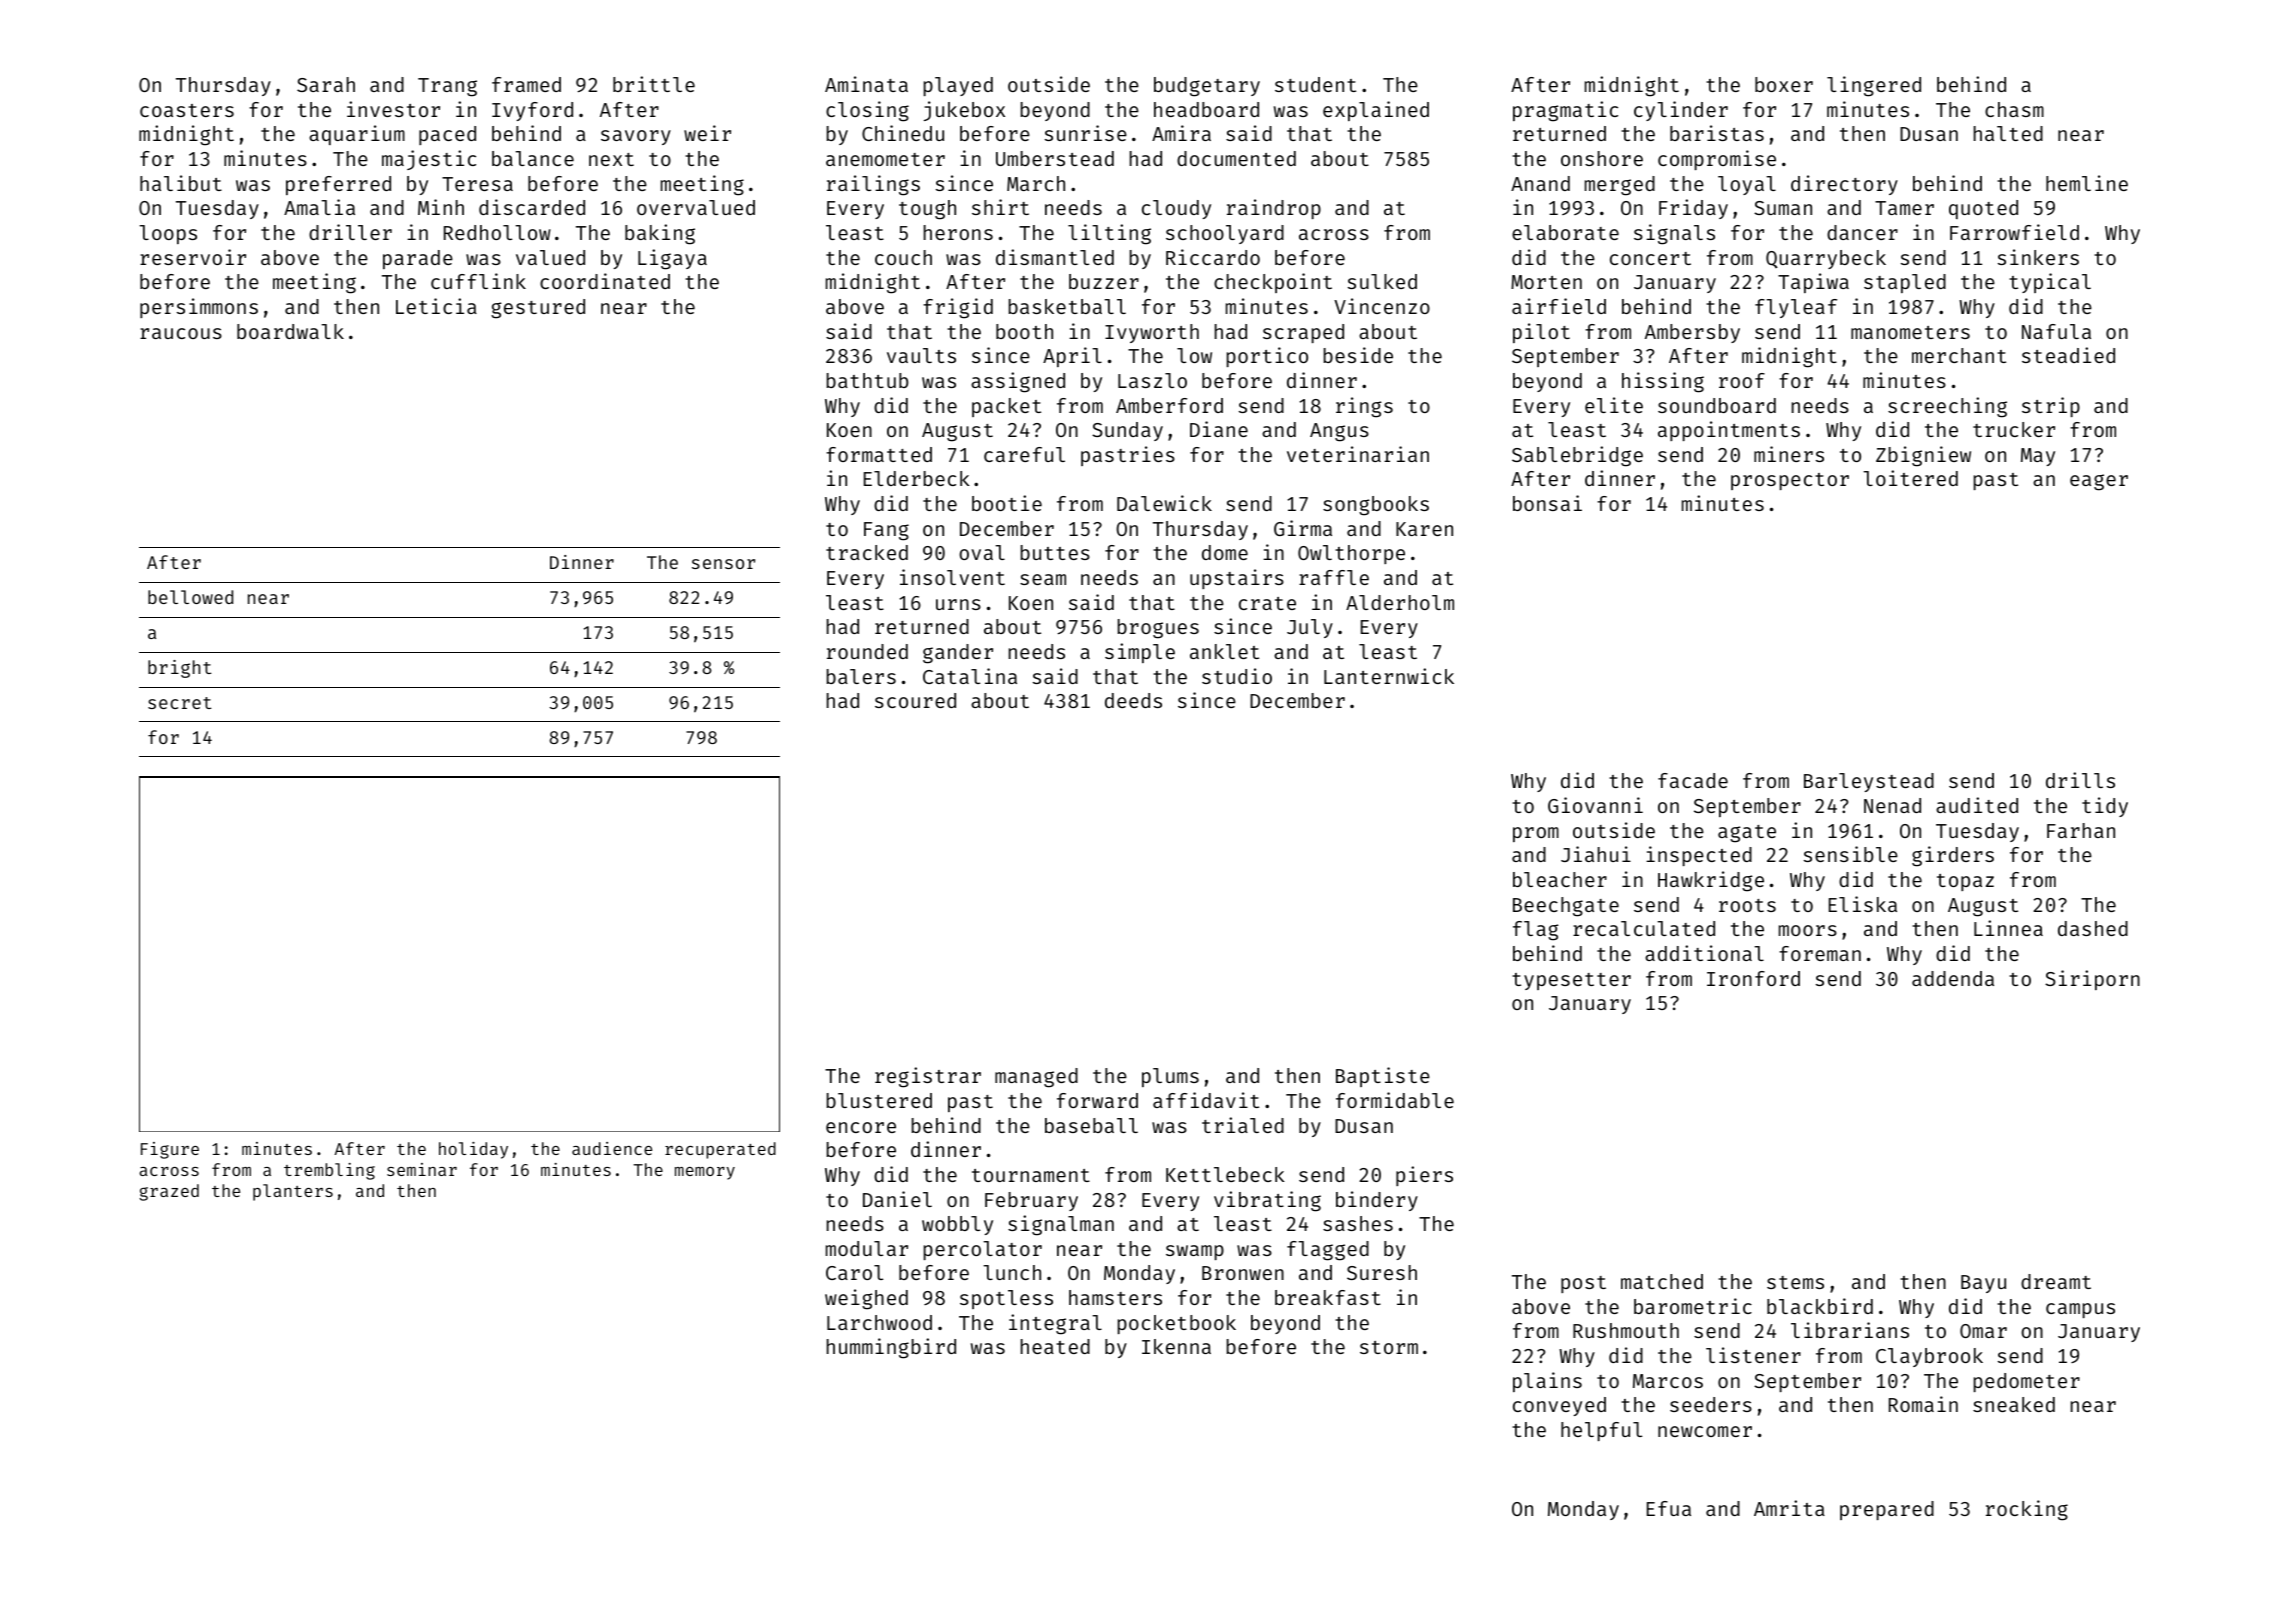 The height and width of the image is (1620, 2291). Describe the element at coordinates (1315, 84) in the image. I see `student` at that location.
